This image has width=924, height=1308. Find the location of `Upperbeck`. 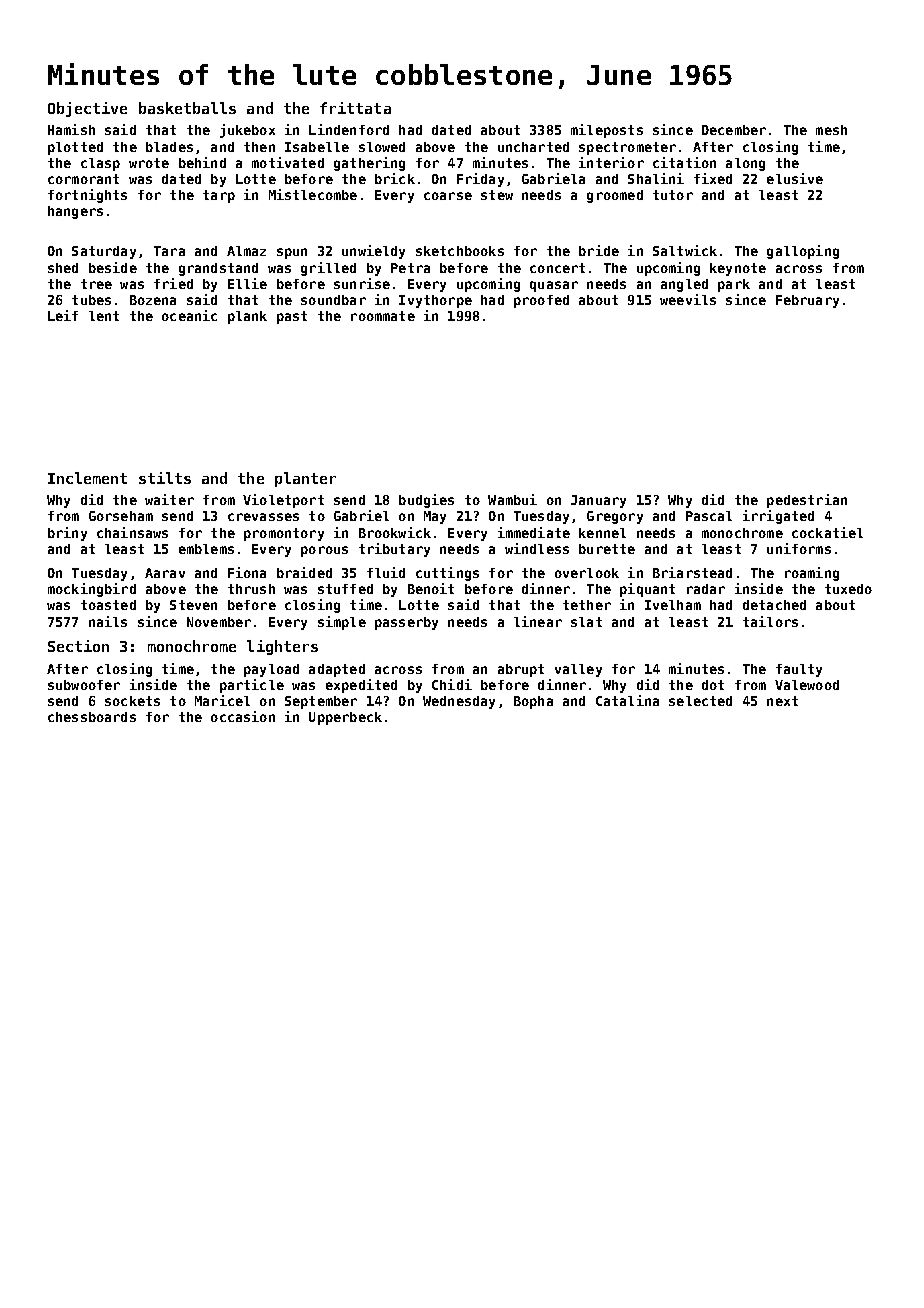

Upperbeck is located at coordinates (345, 718).
